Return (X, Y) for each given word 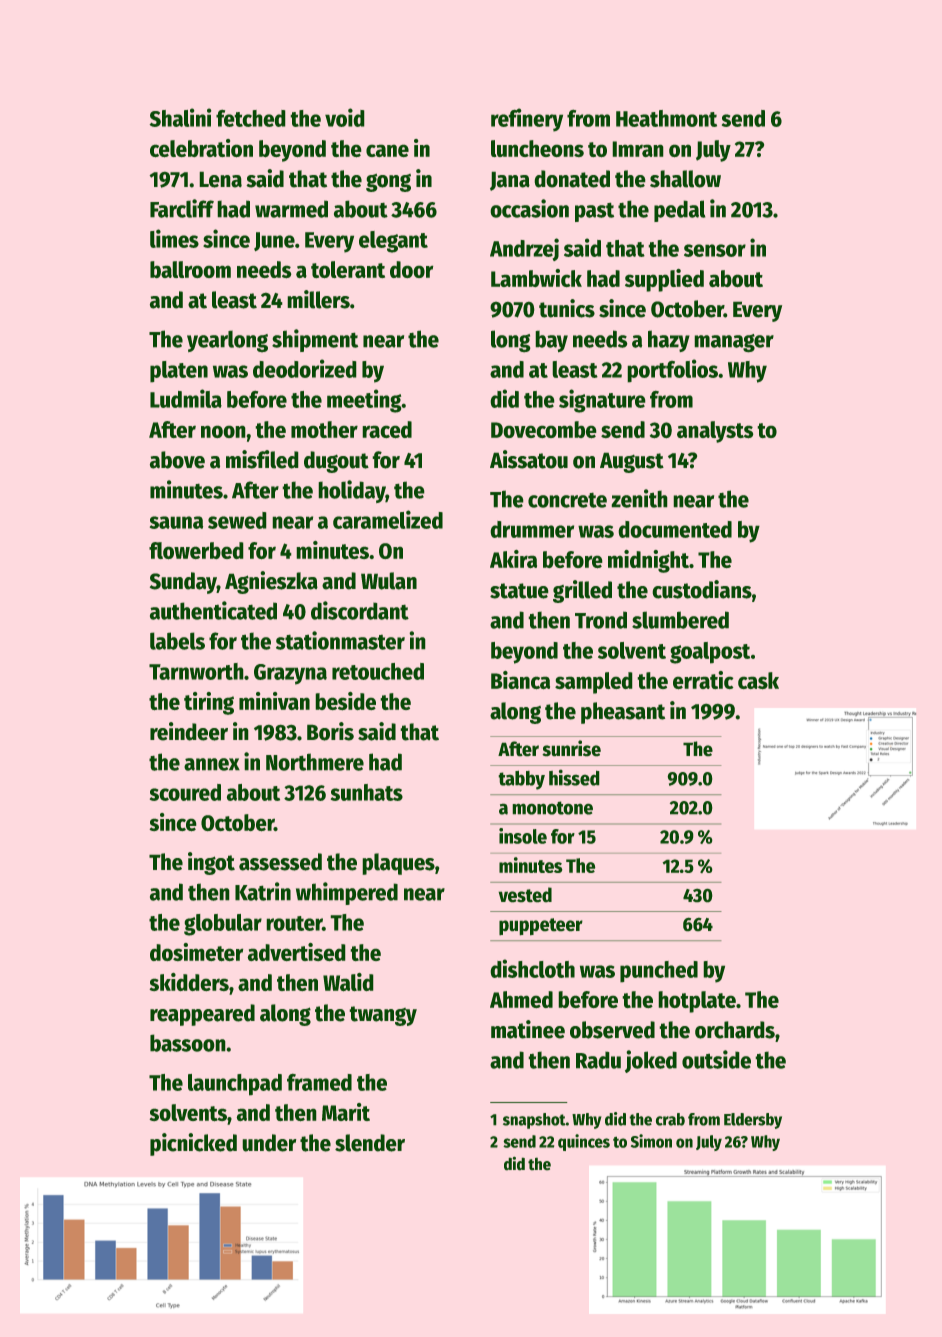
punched (659, 971)
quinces (584, 1142)
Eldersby (753, 1121)
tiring (209, 703)
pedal (679, 211)
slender (370, 1143)
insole (523, 836)
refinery (527, 120)
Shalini (180, 117)
